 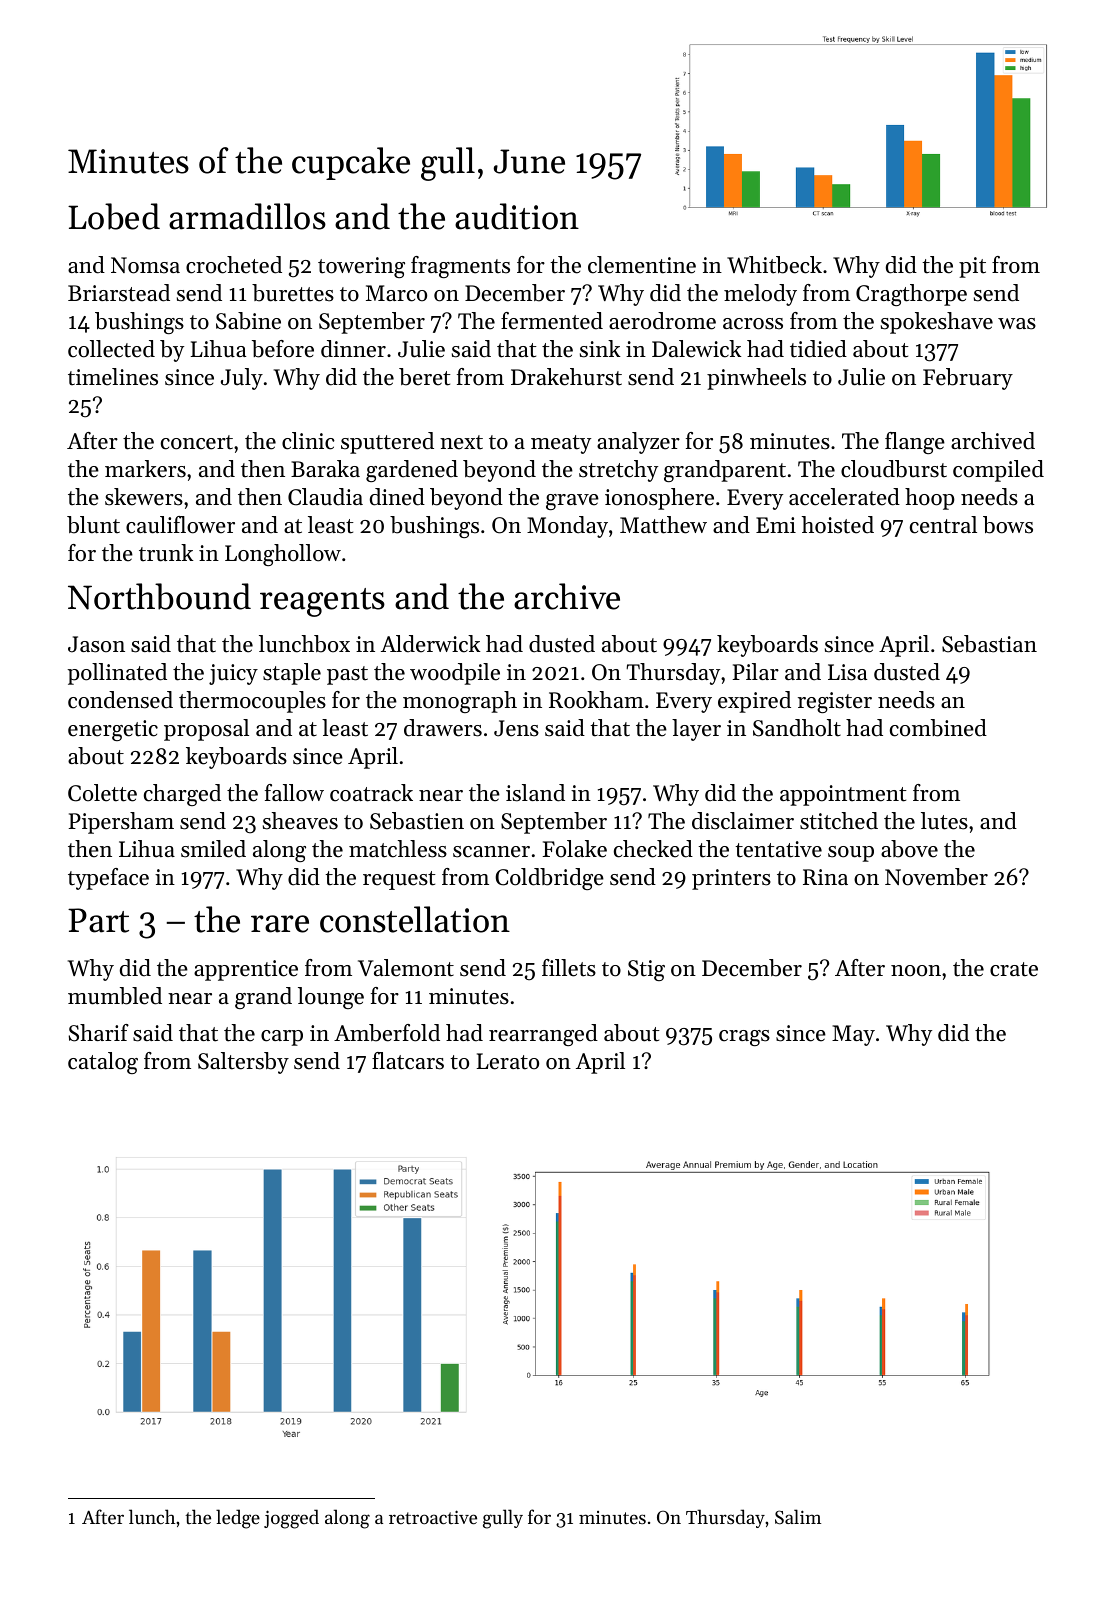 I want to click on pit, so click(x=972, y=267).
